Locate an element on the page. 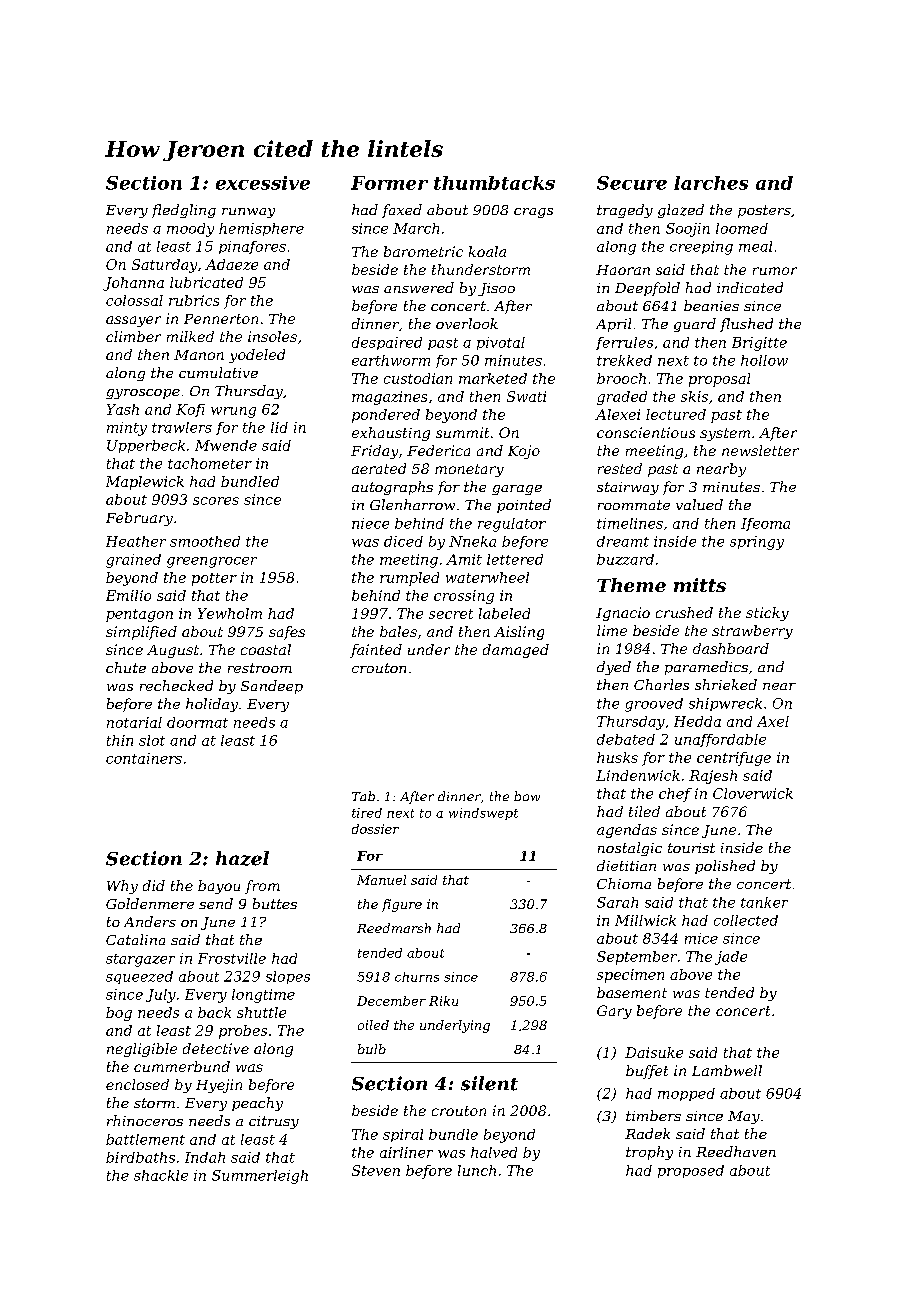  larches is located at coordinates (711, 183).
